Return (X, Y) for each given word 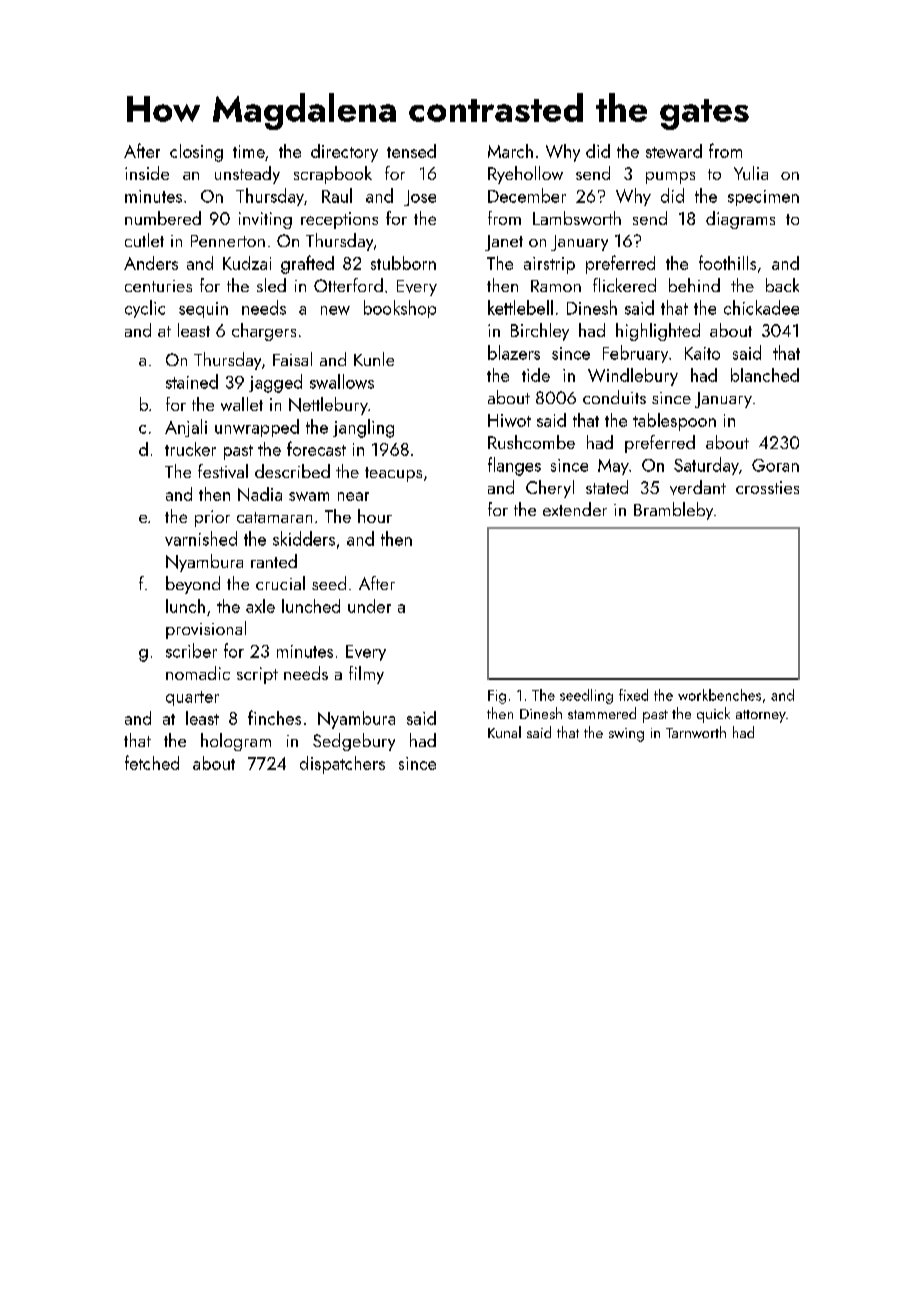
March (510, 151)
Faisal (292, 359)
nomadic (198, 673)
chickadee (761, 307)
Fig (497, 697)
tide (536, 375)
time (249, 151)
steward (674, 151)
